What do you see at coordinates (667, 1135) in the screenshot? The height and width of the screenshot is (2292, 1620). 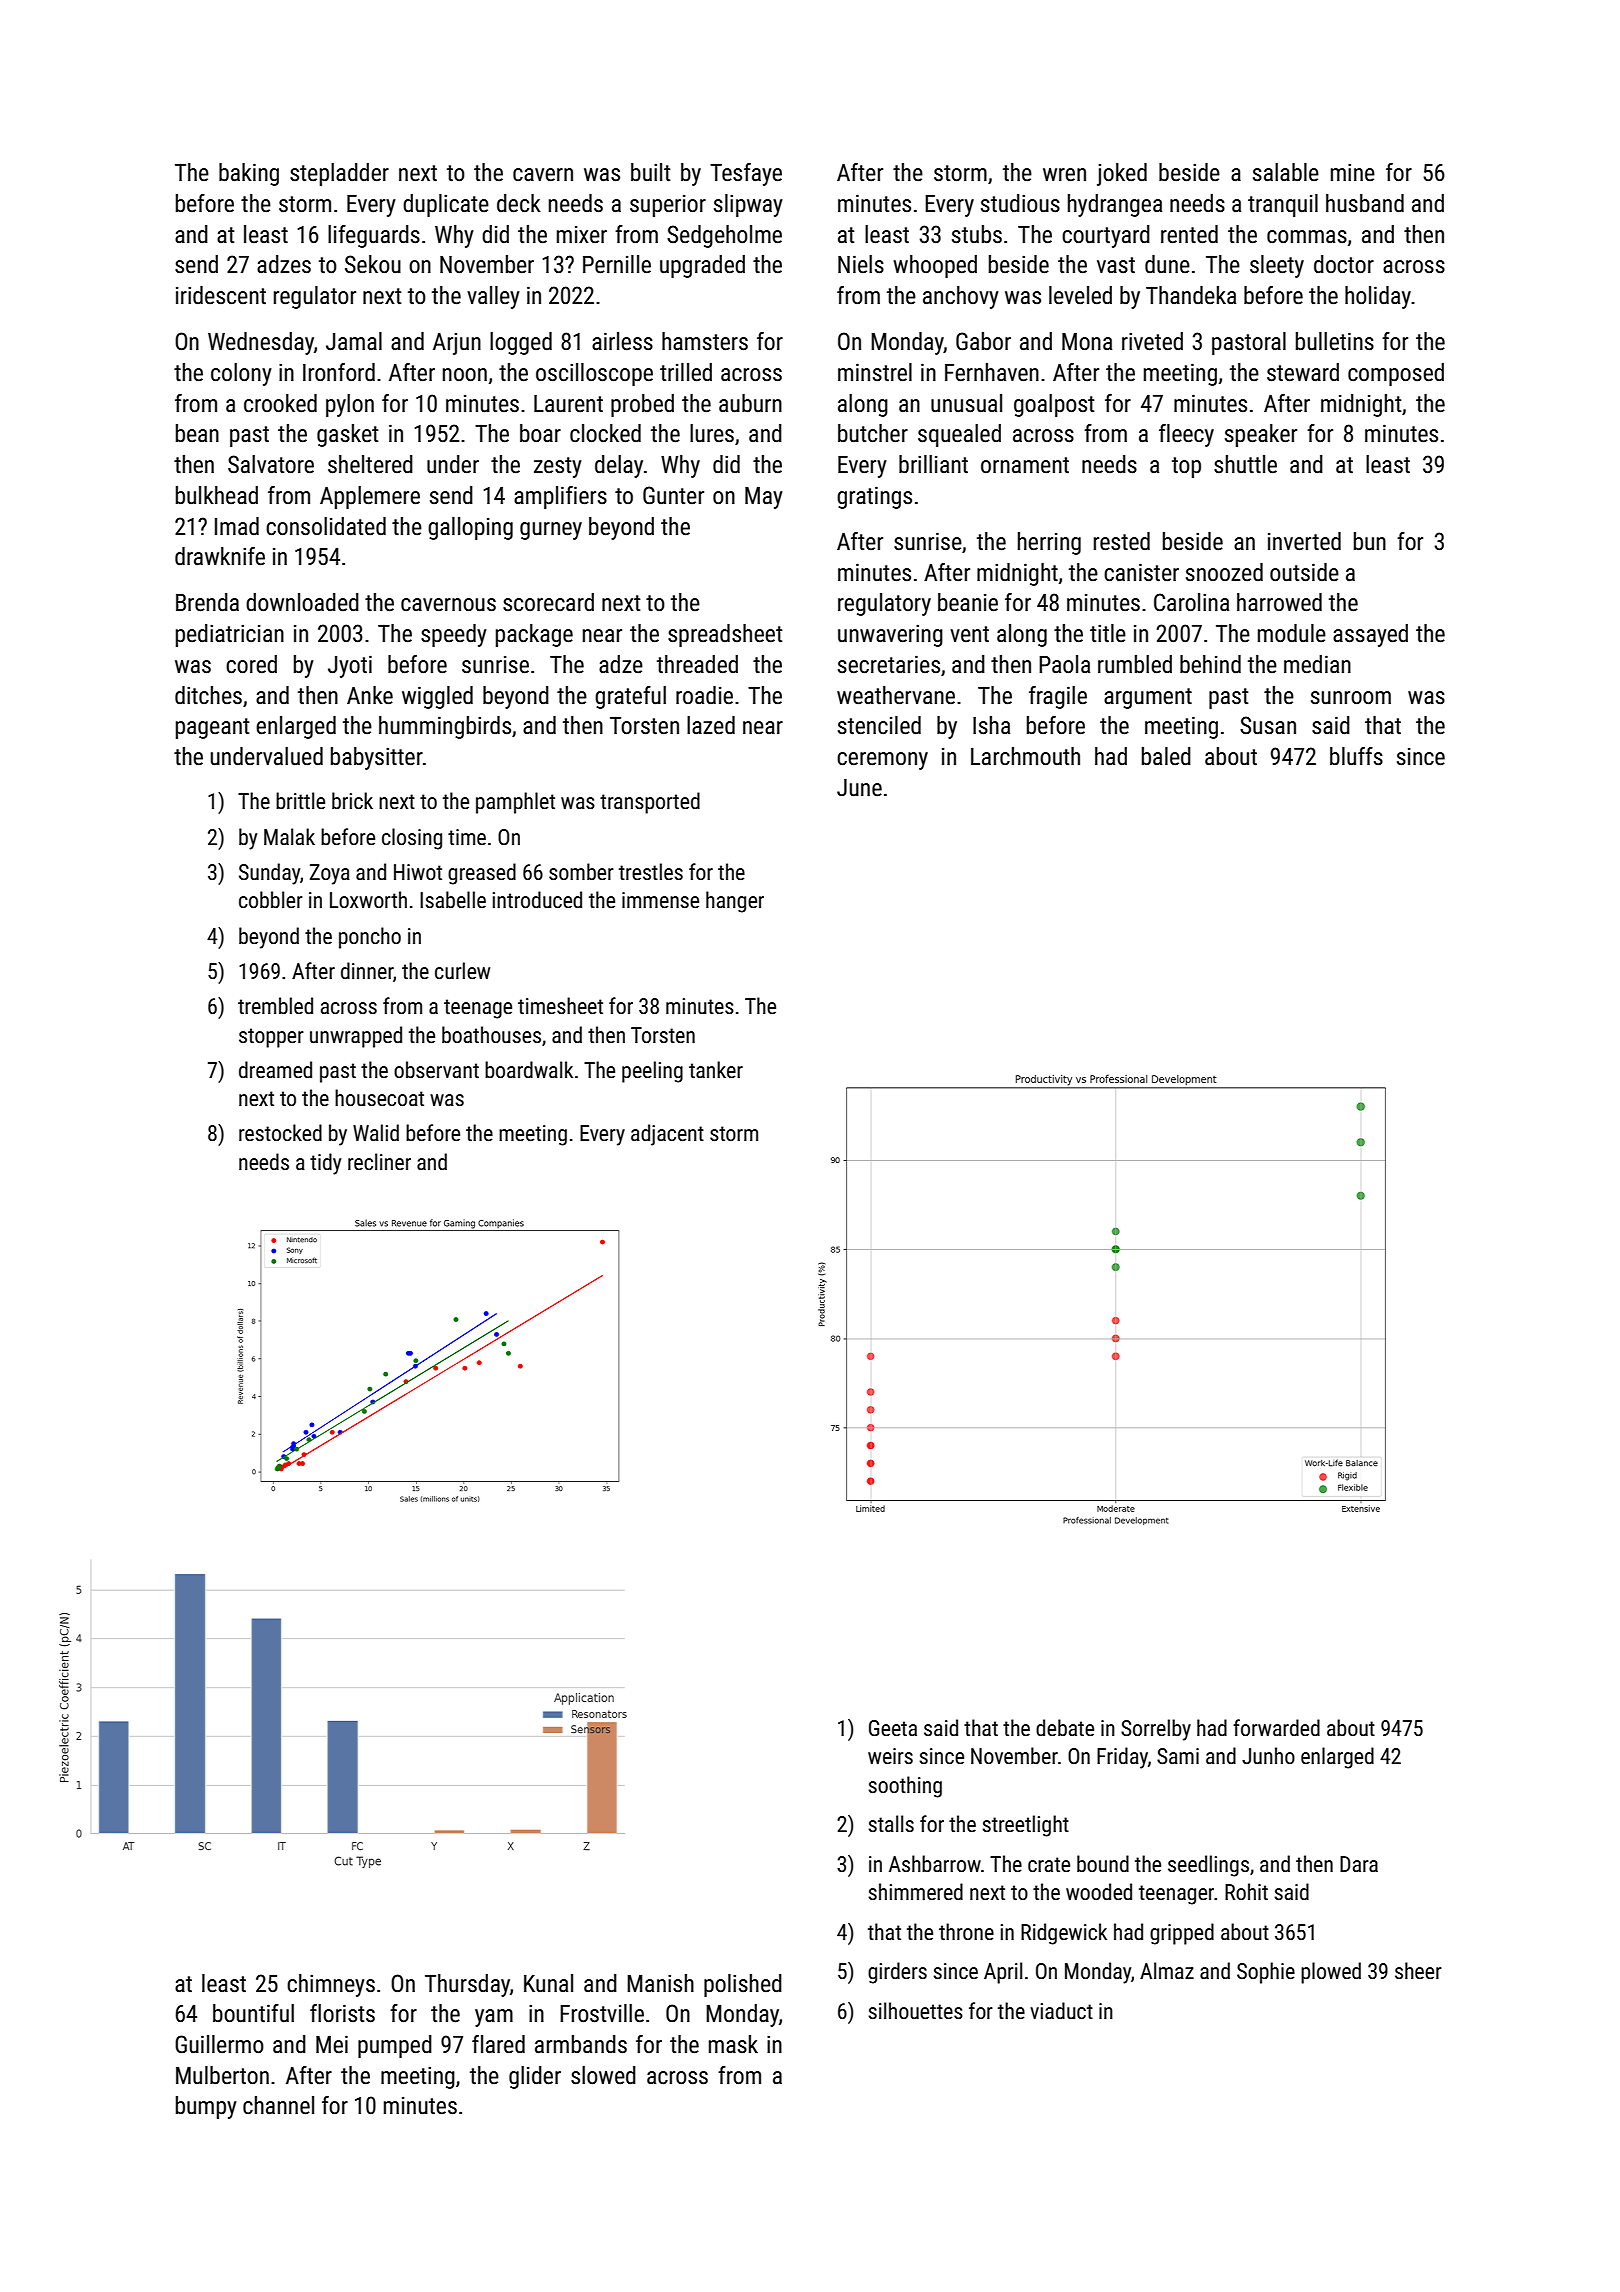 I see `adjacent` at bounding box center [667, 1135].
